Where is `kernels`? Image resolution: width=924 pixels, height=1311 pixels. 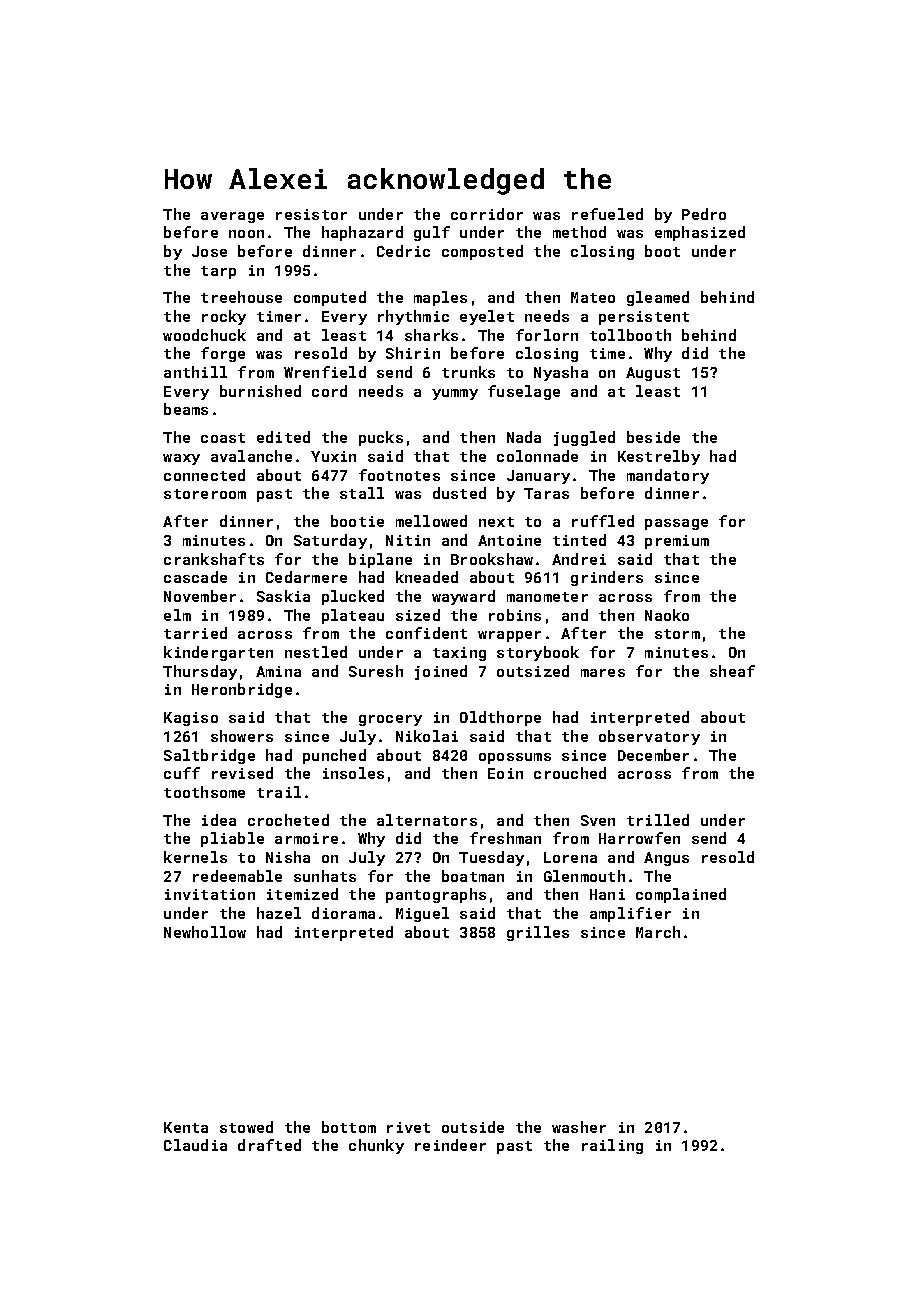 kernels is located at coordinates (195, 857).
